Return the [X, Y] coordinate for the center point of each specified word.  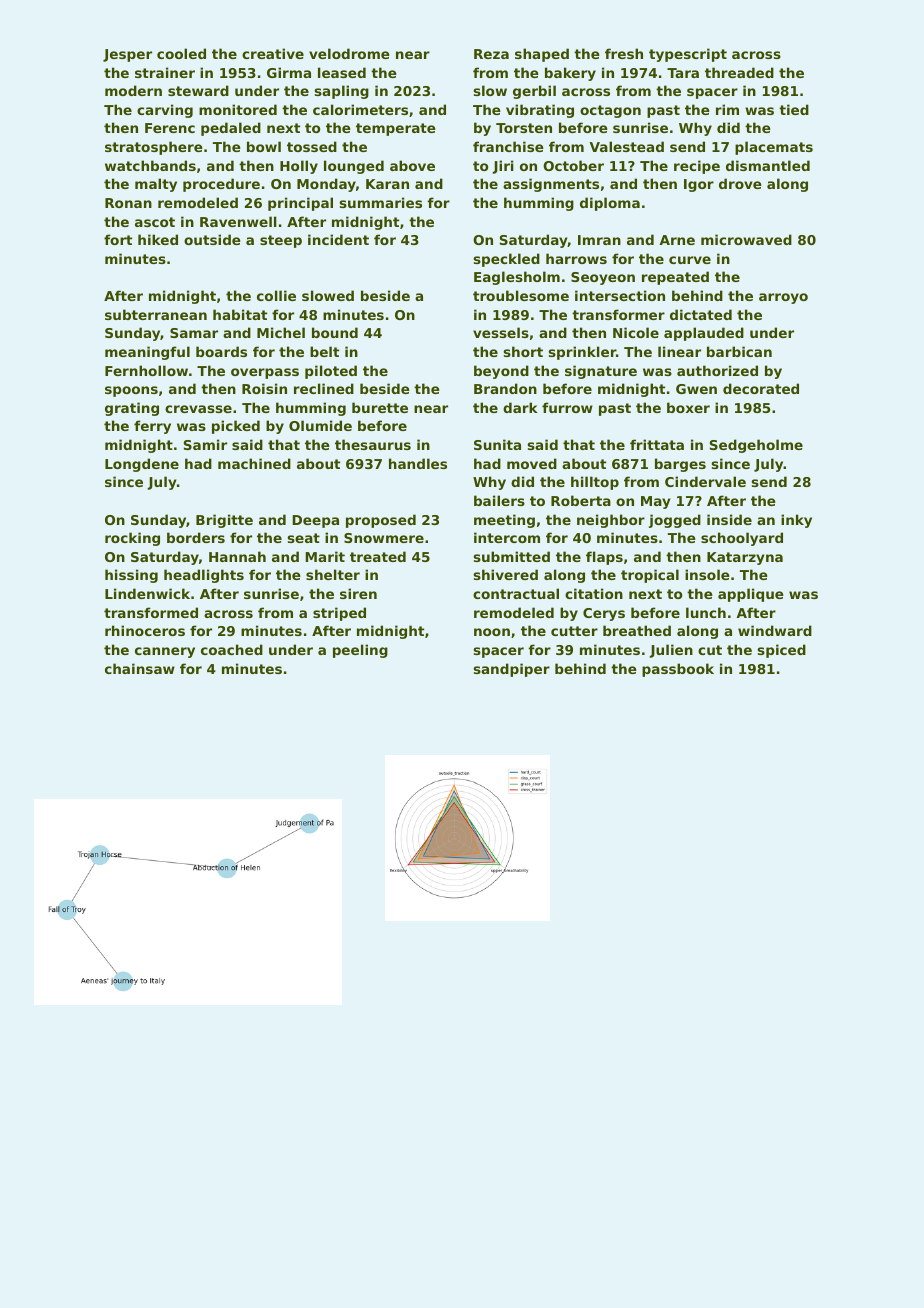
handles [418, 463]
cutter [574, 631]
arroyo [783, 298]
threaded [739, 72]
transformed [151, 612]
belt [324, 351]
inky [796, 521]
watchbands [150, 165]
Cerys [604, 614]
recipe [697, 167]
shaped [542, 55]
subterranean [156, 314]
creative [273, 53]
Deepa [315, 521]
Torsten [524, 128]
